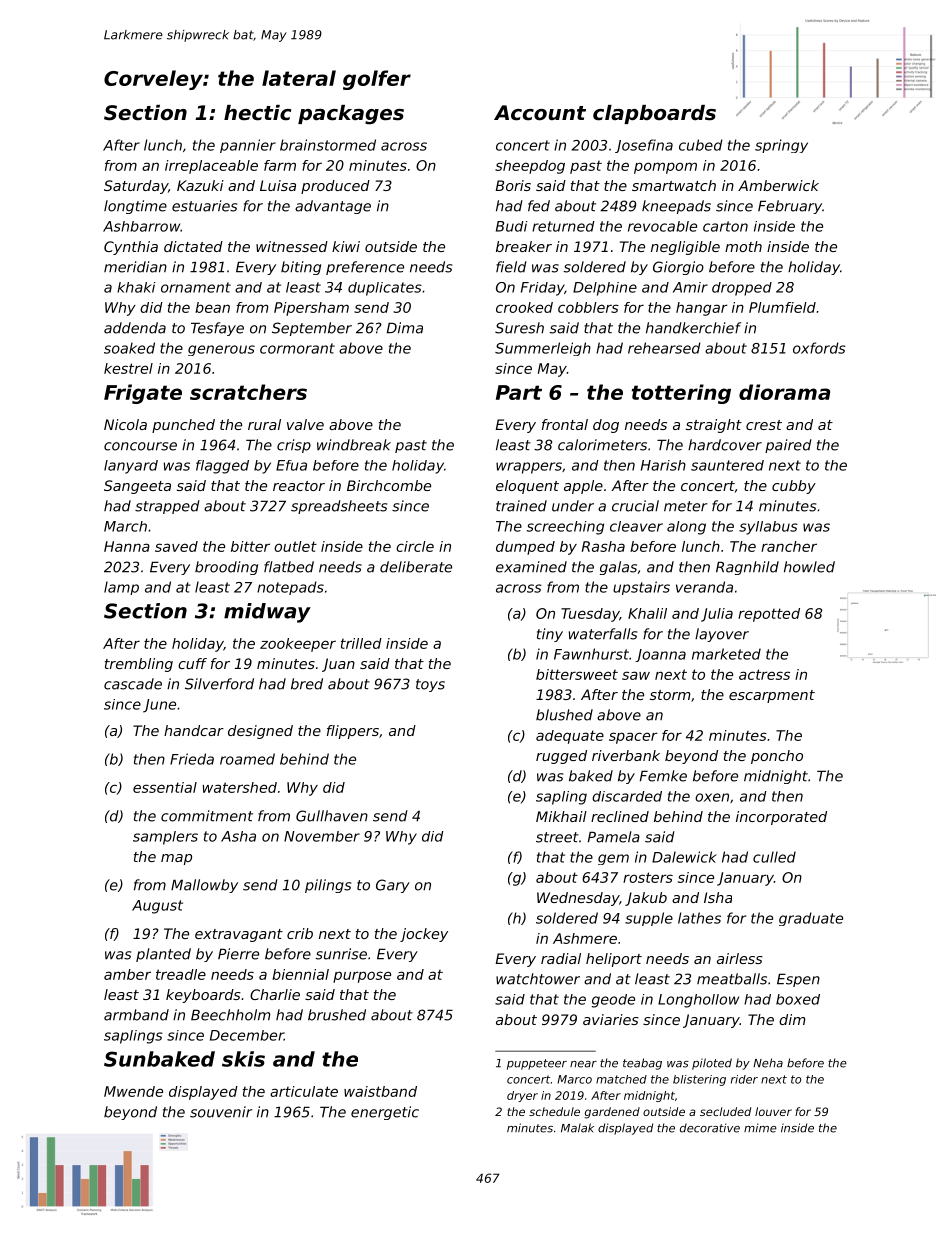  Describe the element at coordinates (788, 446) in the screenshot. I see `paired` at that location.
